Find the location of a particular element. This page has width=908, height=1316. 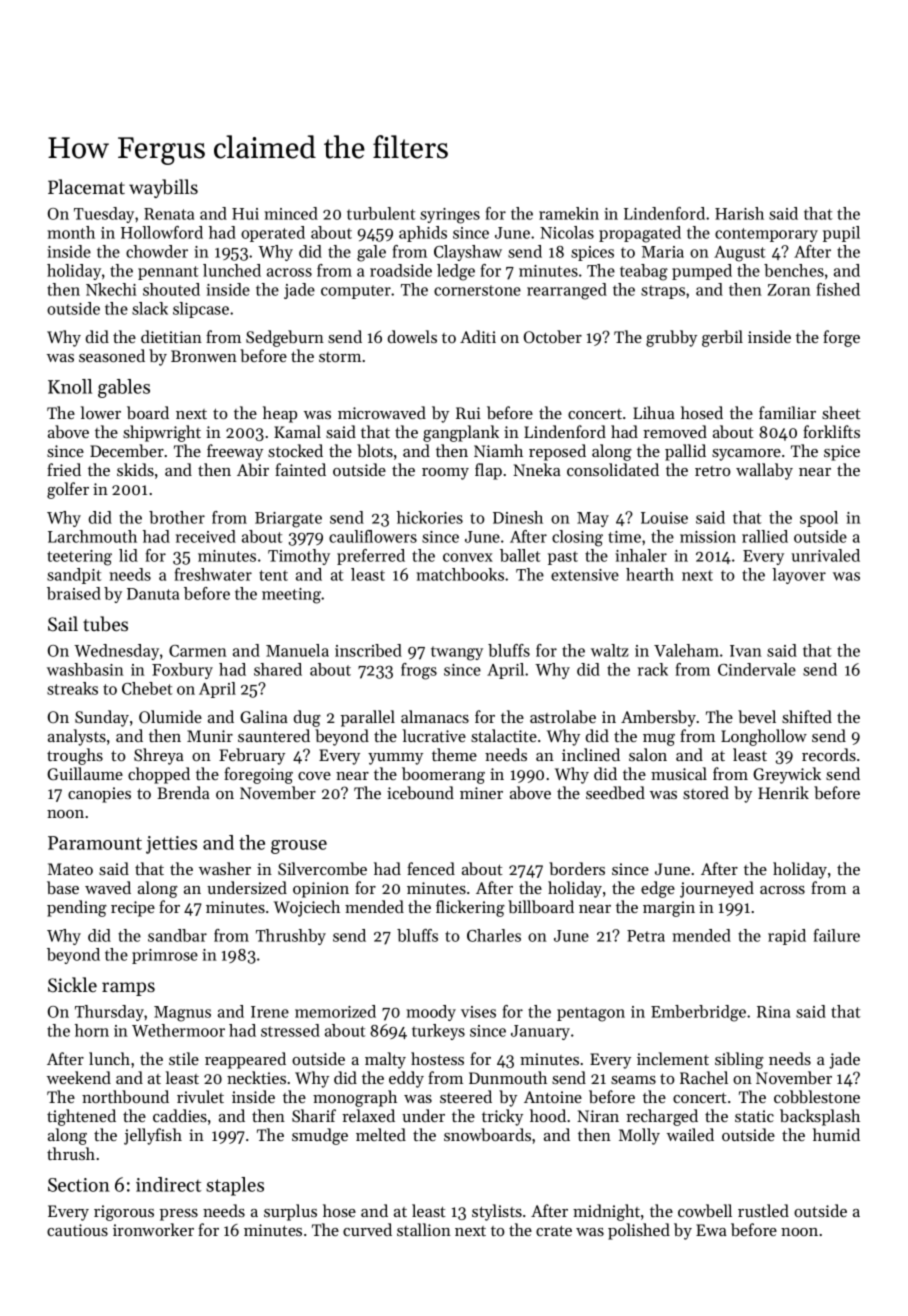

waybills is located at coordinates (163, 188).
